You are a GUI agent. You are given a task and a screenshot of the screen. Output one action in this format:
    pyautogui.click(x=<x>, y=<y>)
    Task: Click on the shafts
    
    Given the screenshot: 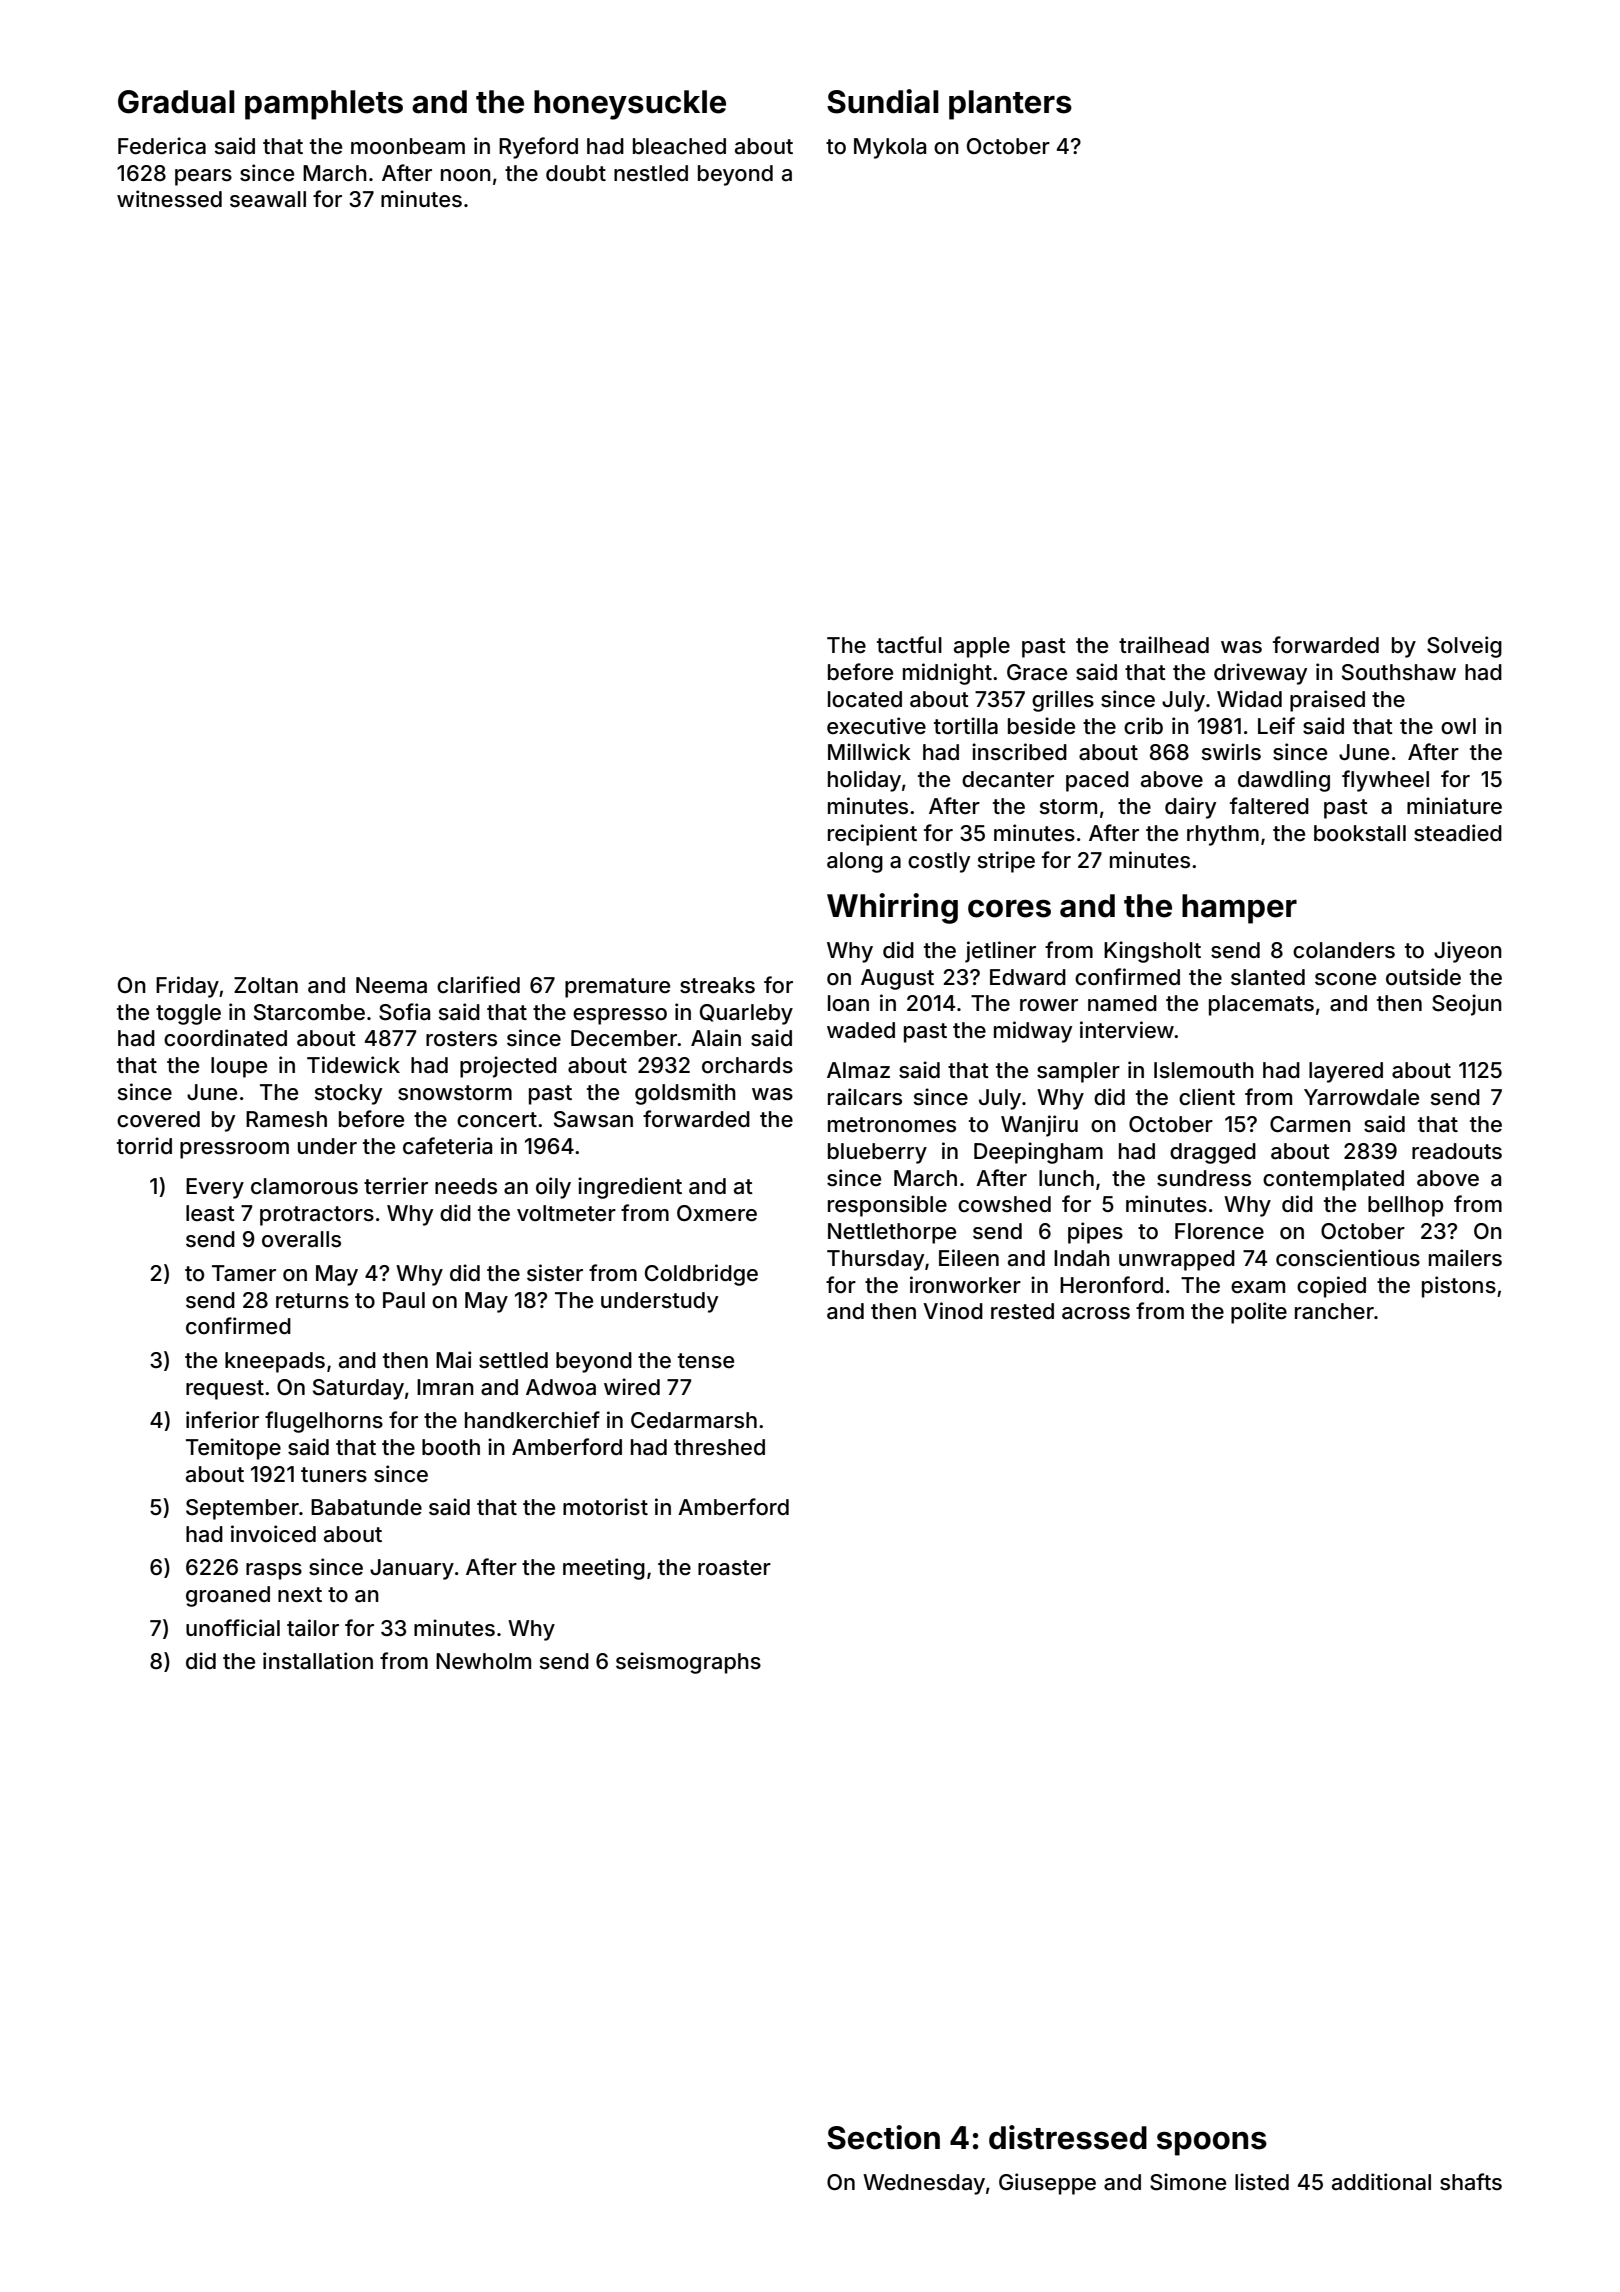 What is the action you would take?
    pyautogui.click(x=1471, y=2182)
